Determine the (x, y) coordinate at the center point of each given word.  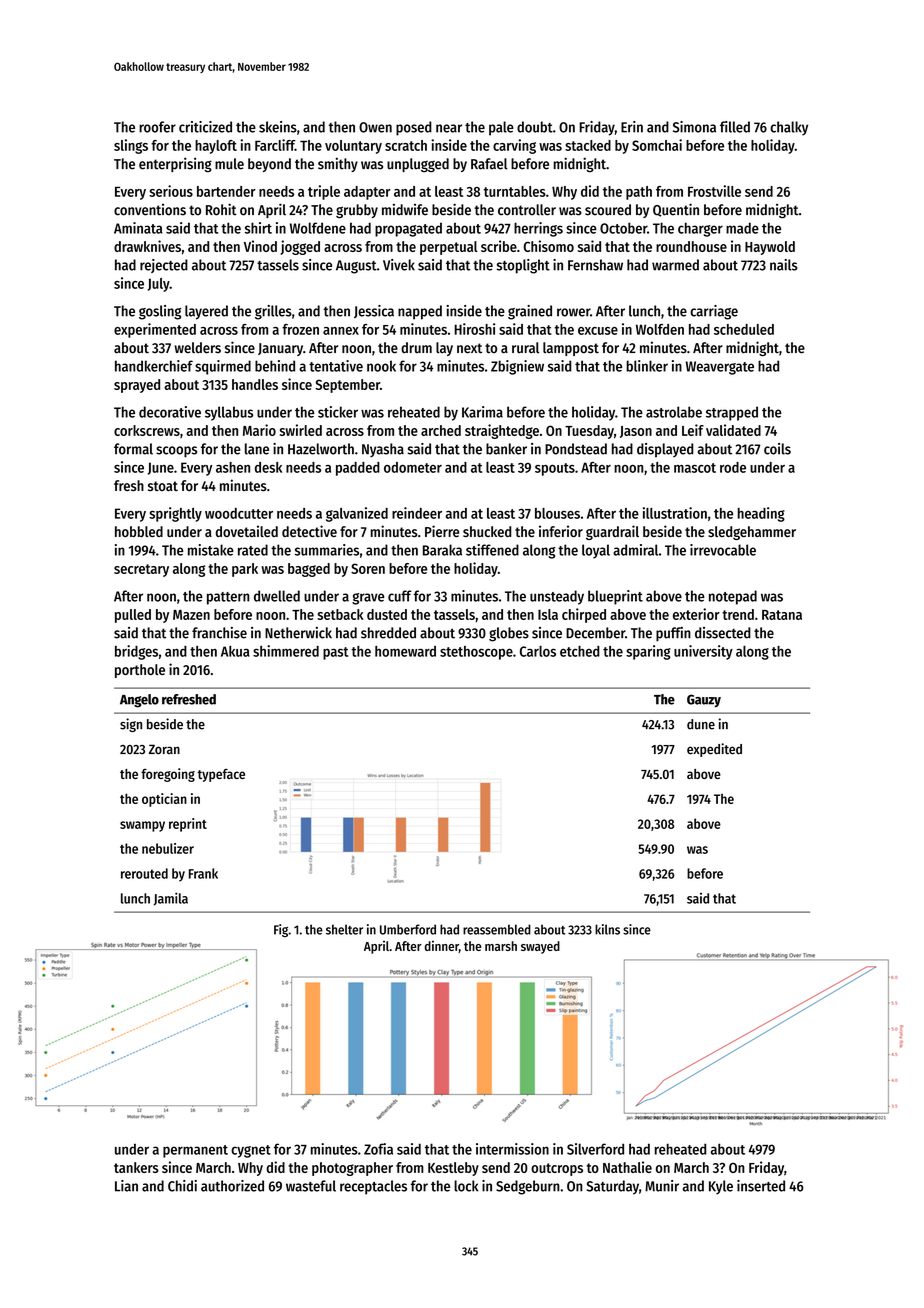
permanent (195, 1151)
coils (777, 449)
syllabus (229, 413)
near (449, 128)
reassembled (497, 929)
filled (735, 127)
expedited (714, 750)
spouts (555, 469)
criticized (205, 127)
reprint (188, 825)
